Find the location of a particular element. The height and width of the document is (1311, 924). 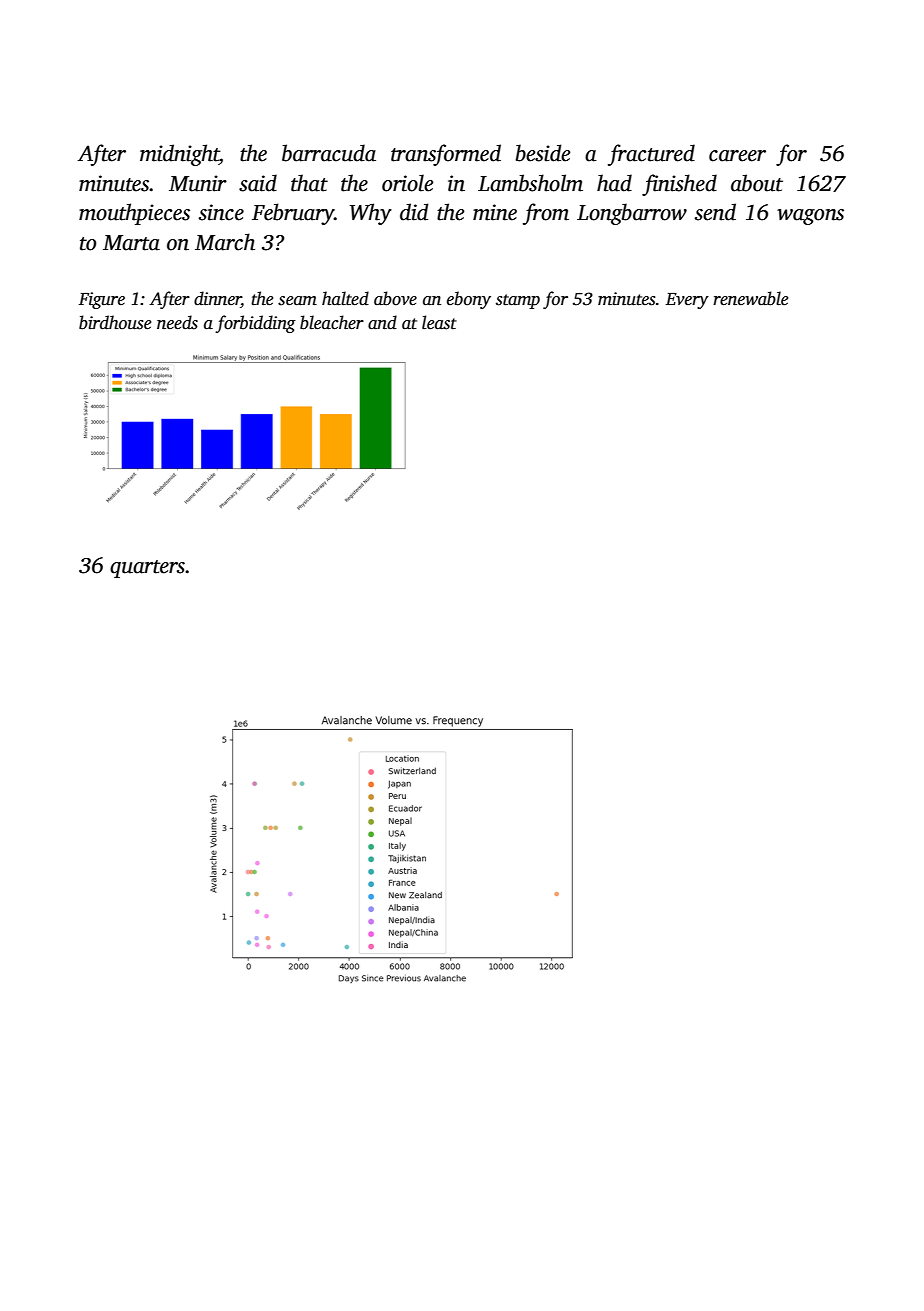

needs is located at coordinates (177, 322).
